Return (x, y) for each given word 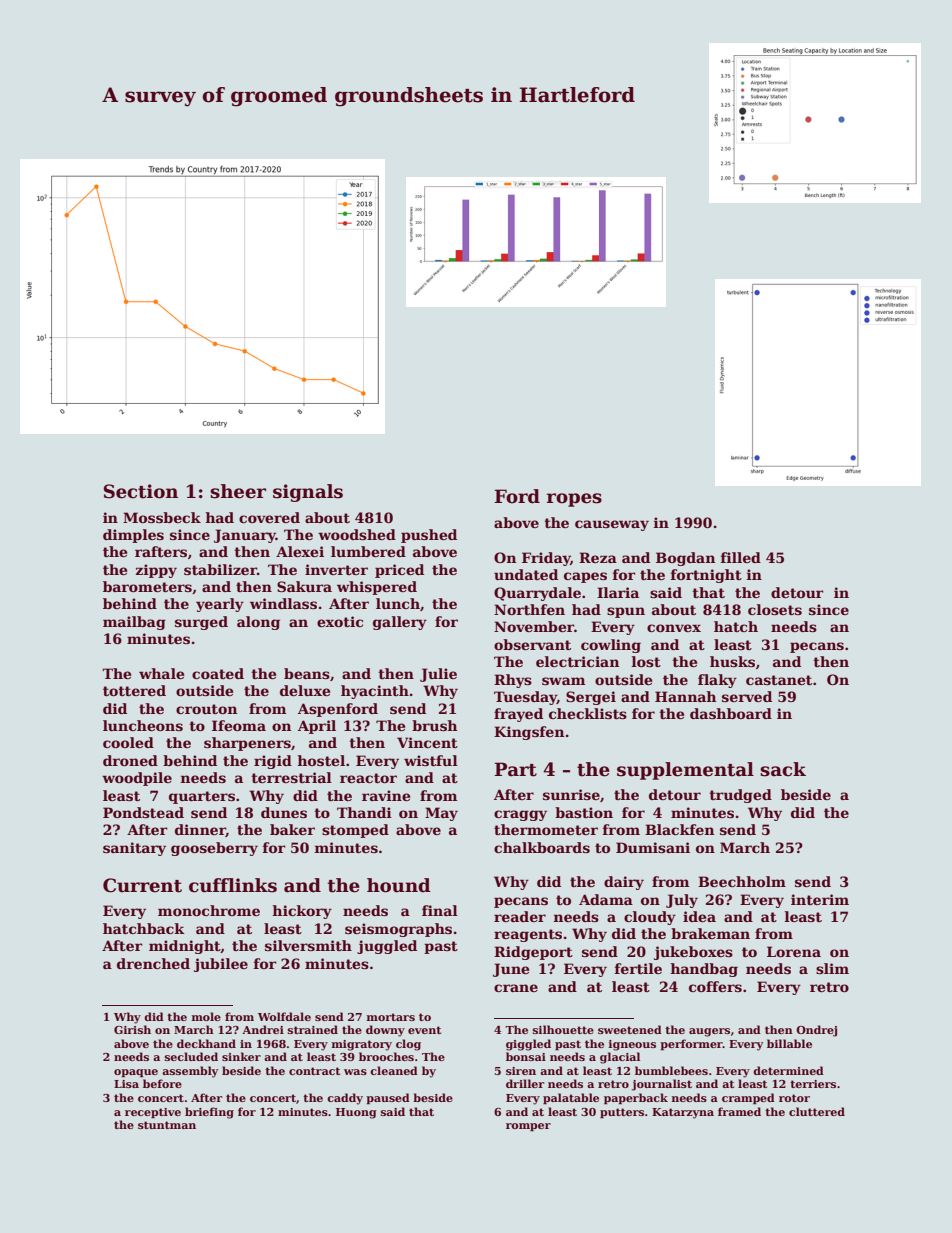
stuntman (167, 1125)
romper (528, 1127)
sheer (238, 491)
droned (130, 760)
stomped (355, 831)
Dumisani (653, 847)
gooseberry (214, 849)
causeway (612, 525)
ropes (574, 500)
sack (783, 769)
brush (435, 725)
